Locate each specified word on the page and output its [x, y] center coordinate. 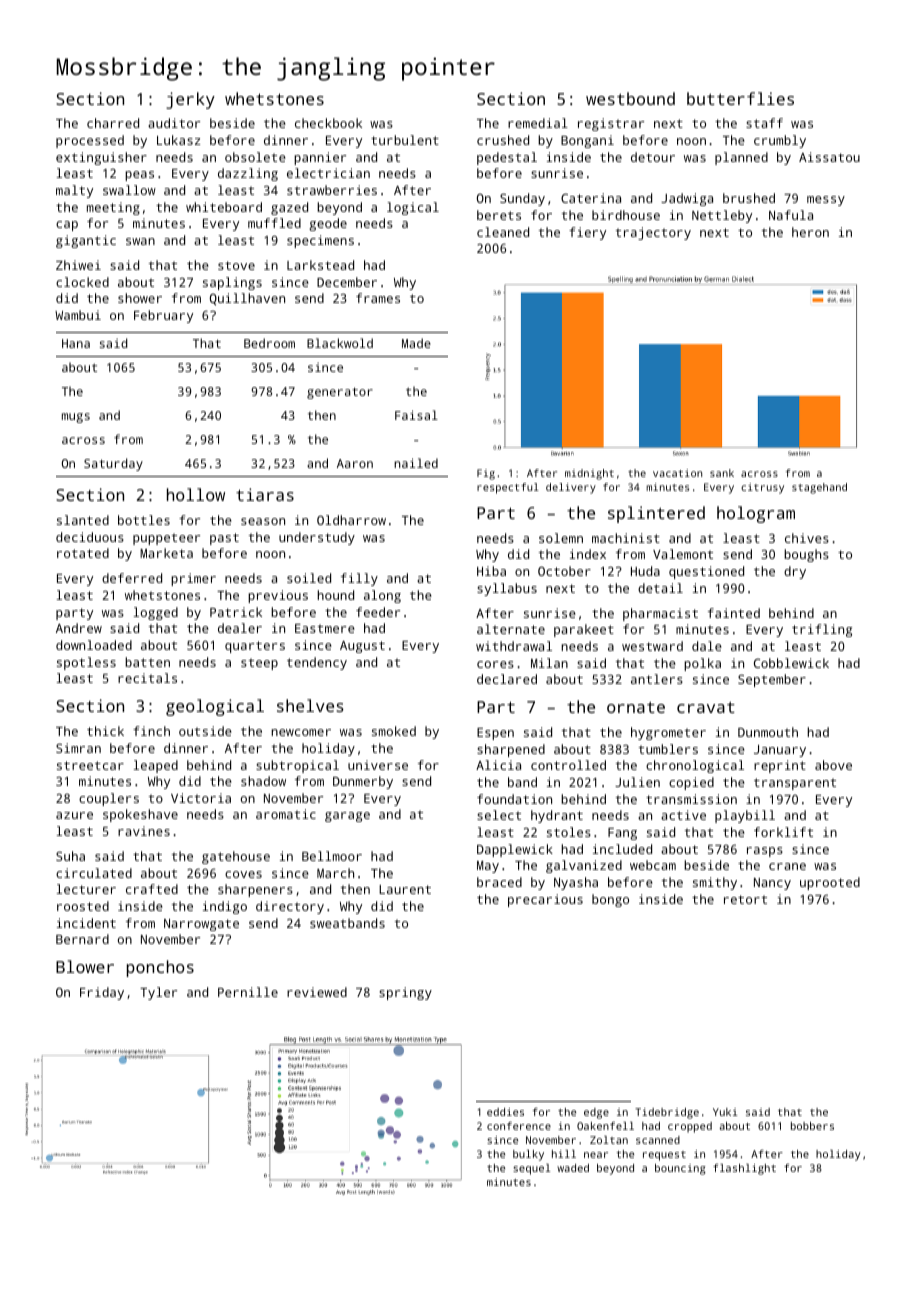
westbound [630, 98]
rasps [765, 852]
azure [74, 815]
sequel [531, 1169]
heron [810, 232]
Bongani [587, 141]
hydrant [557, 816]
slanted [83, 520]
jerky [190, 100]
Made [416, 343]
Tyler [158, 993]
